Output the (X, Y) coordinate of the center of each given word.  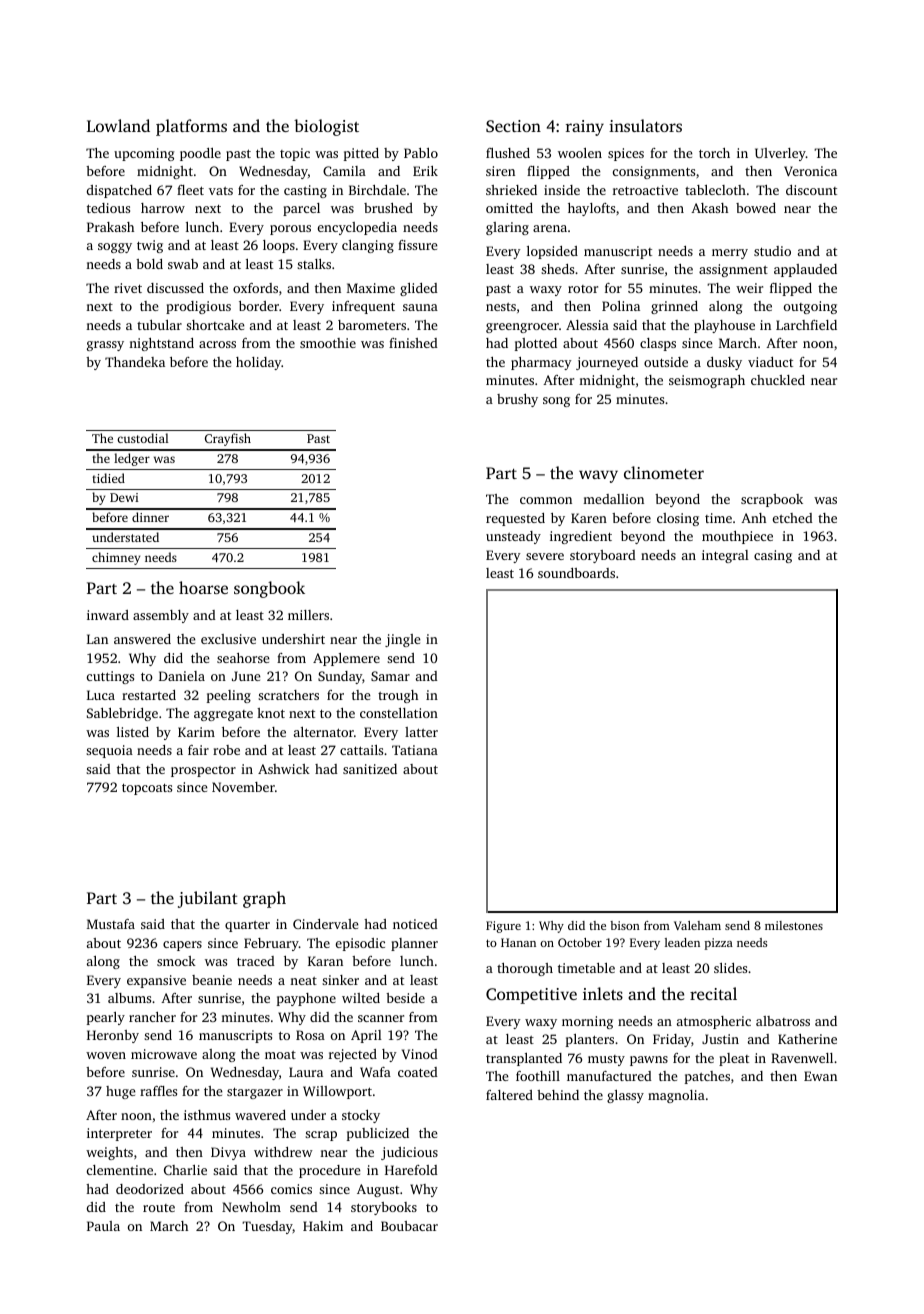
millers (308, 615)
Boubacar (409, 1226)
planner (414, 944)
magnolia (676, 1096)
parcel (301, 209)
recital (713, 993)
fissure (418, 245)
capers (182, 946)
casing (773, 556)
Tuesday (267, 1227)
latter (421, 732)
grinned (674, 307)
